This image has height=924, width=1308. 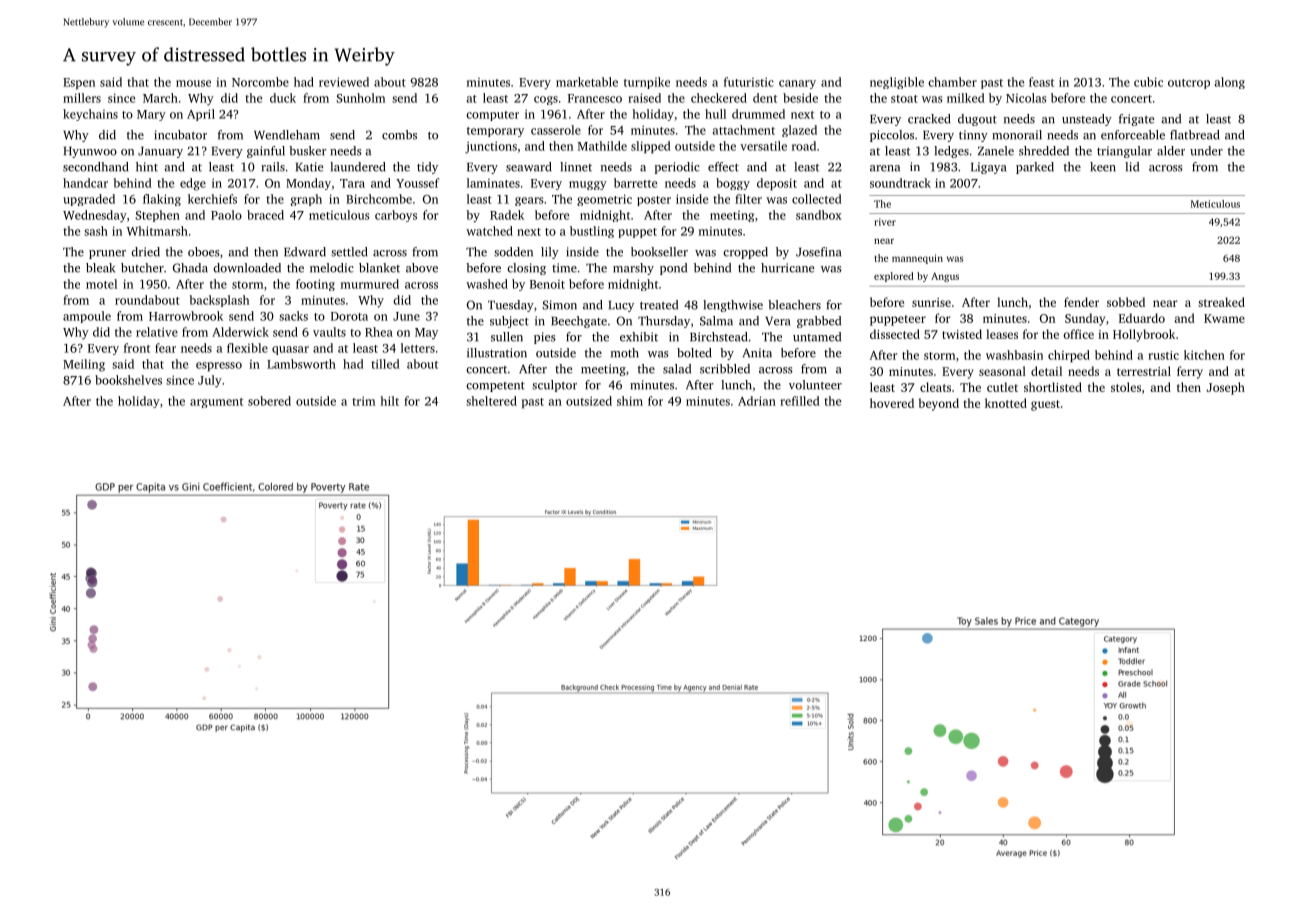 What do you see at coordinates (247, 348) in the image?
I see `flexible` at bounding box center [247, 348].
